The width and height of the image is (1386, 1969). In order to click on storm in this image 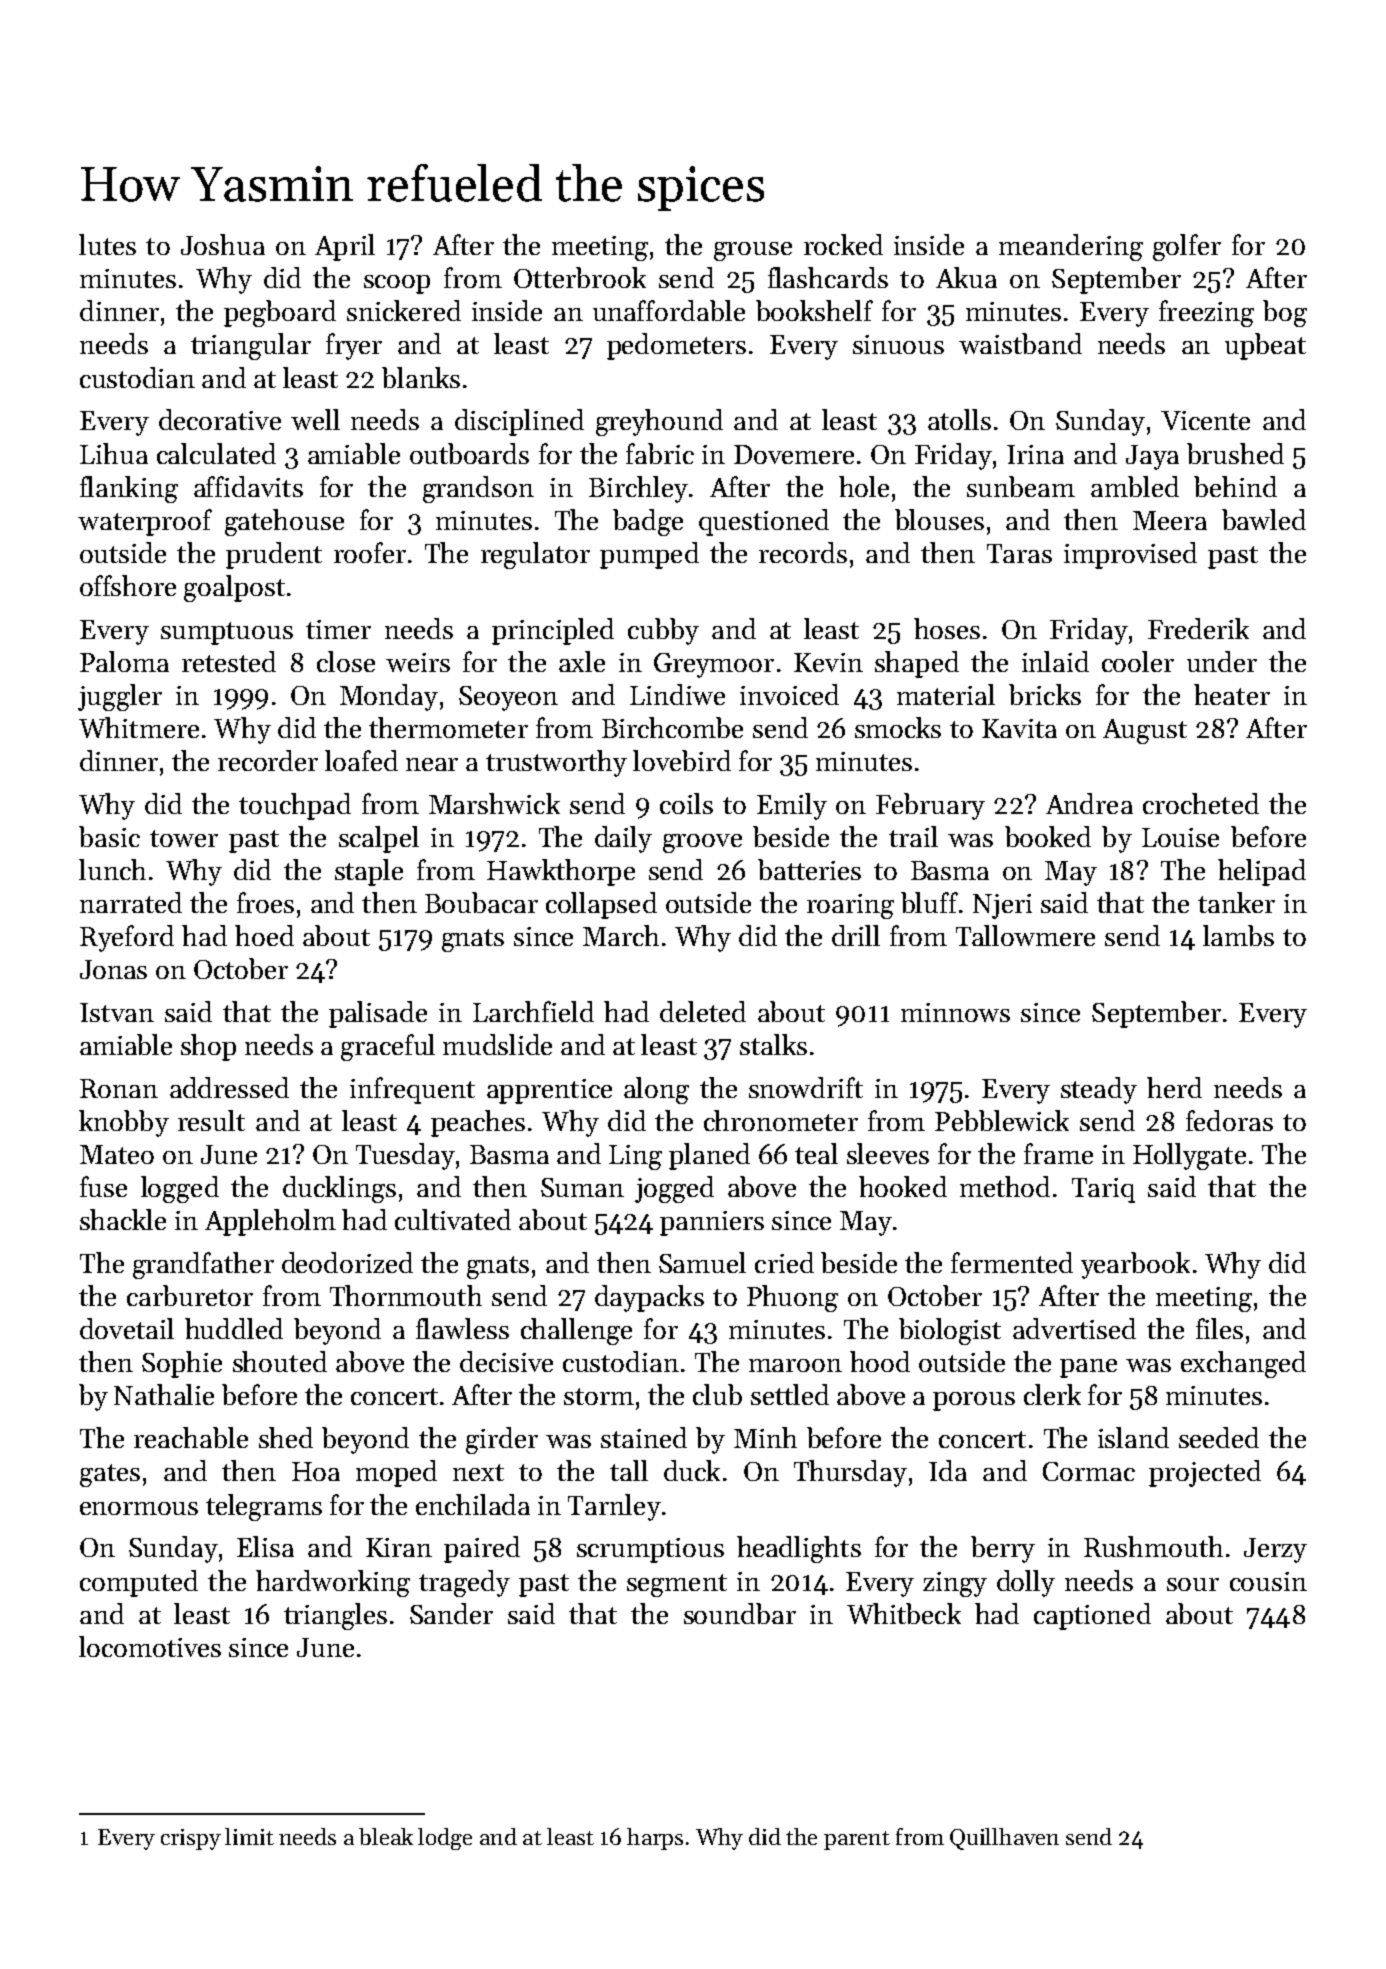, I will do `click(599, 1396)`.
